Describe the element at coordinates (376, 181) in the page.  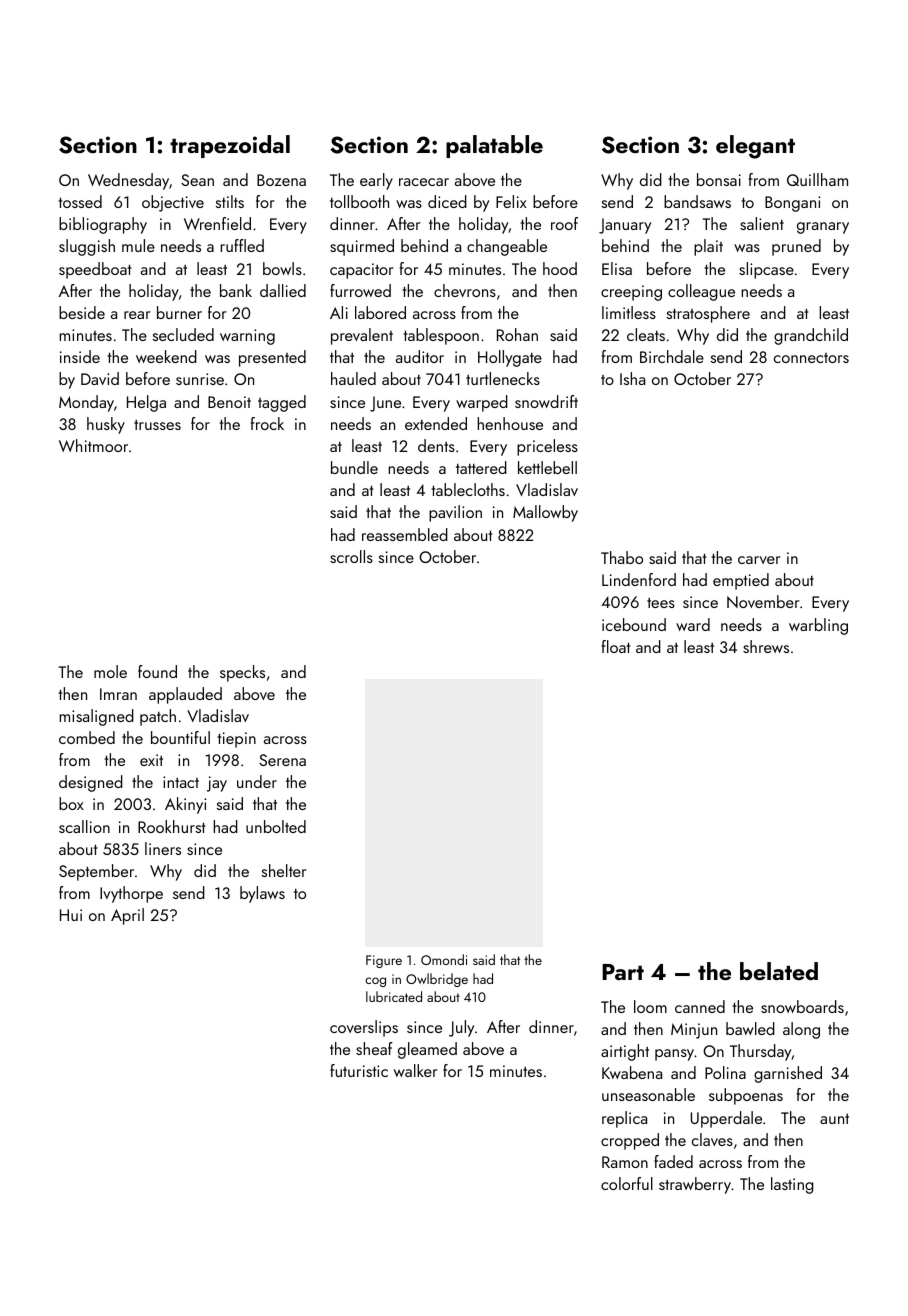
I see `early` at that location.
